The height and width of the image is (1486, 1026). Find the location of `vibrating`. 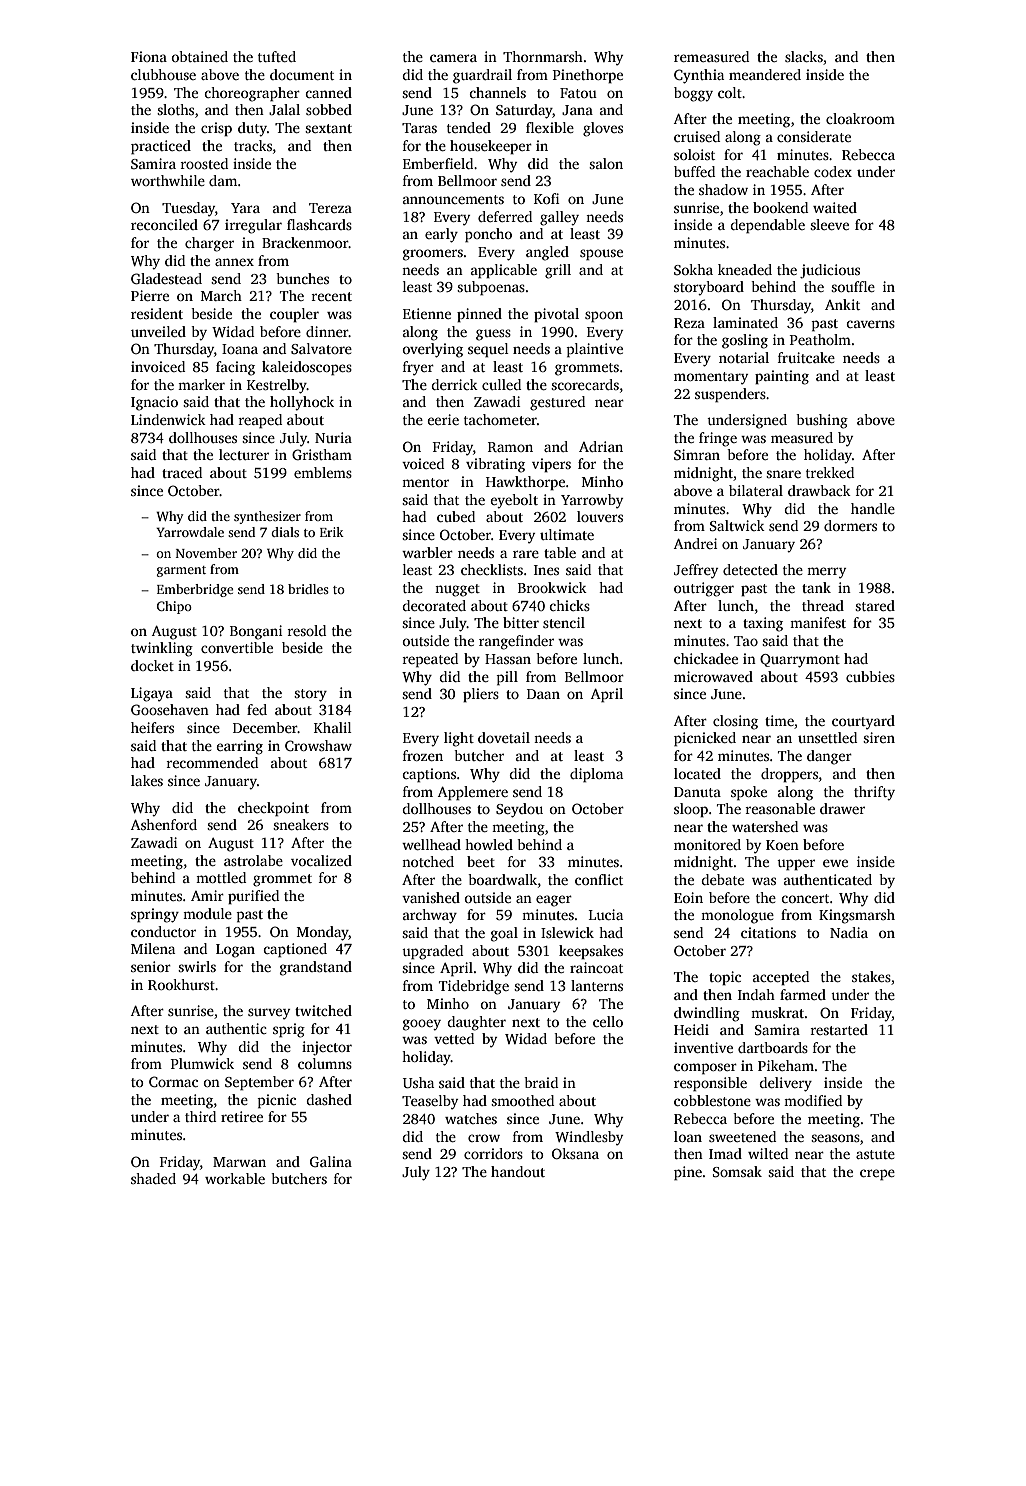

vibrating is located at coordinates (495, 465).
